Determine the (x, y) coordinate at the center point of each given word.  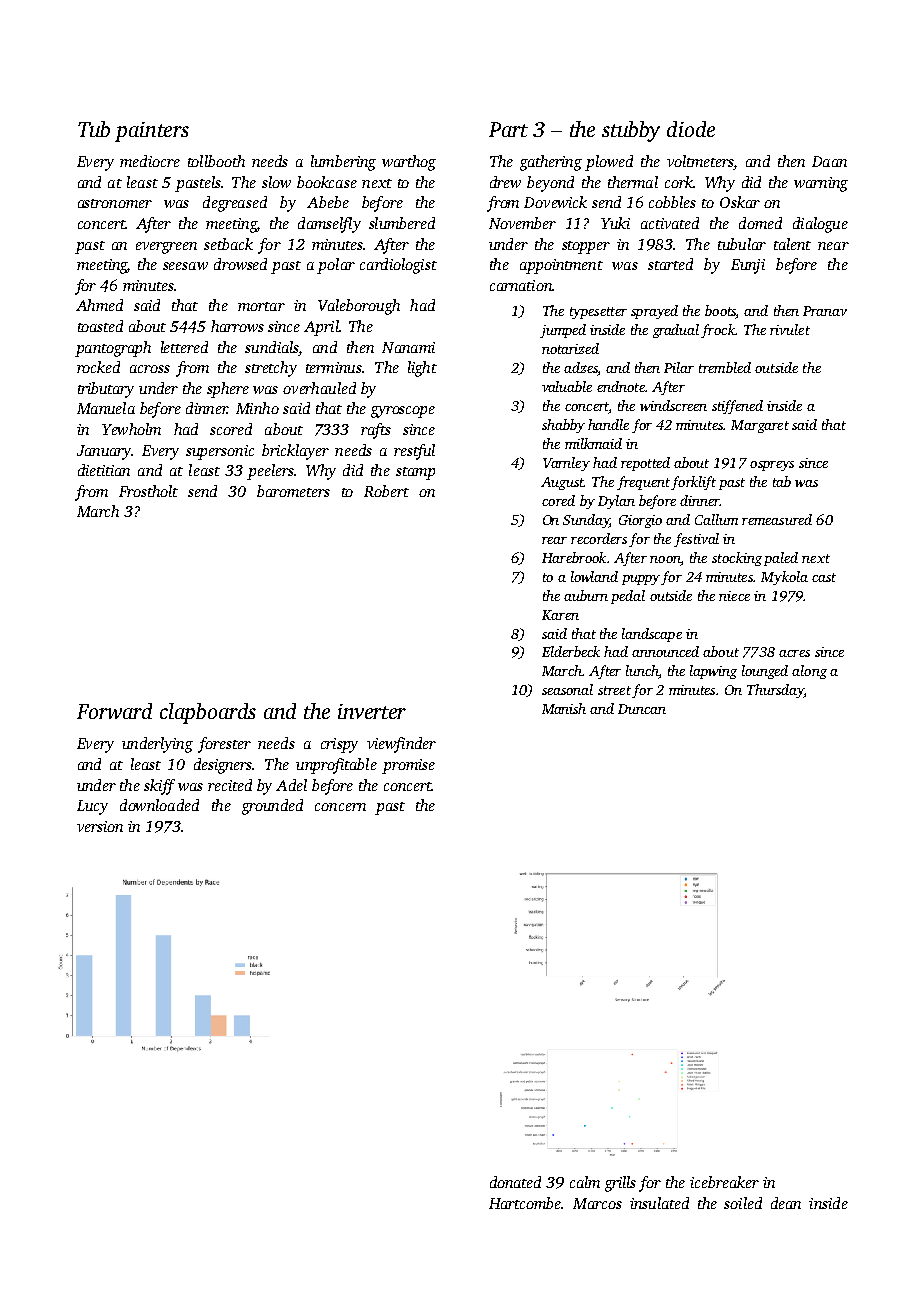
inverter (372, 711)
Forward (114, 711)
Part (508, 129)
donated (515, 1182)
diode (691, 129)
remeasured (777, 519)
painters (152, 132)
